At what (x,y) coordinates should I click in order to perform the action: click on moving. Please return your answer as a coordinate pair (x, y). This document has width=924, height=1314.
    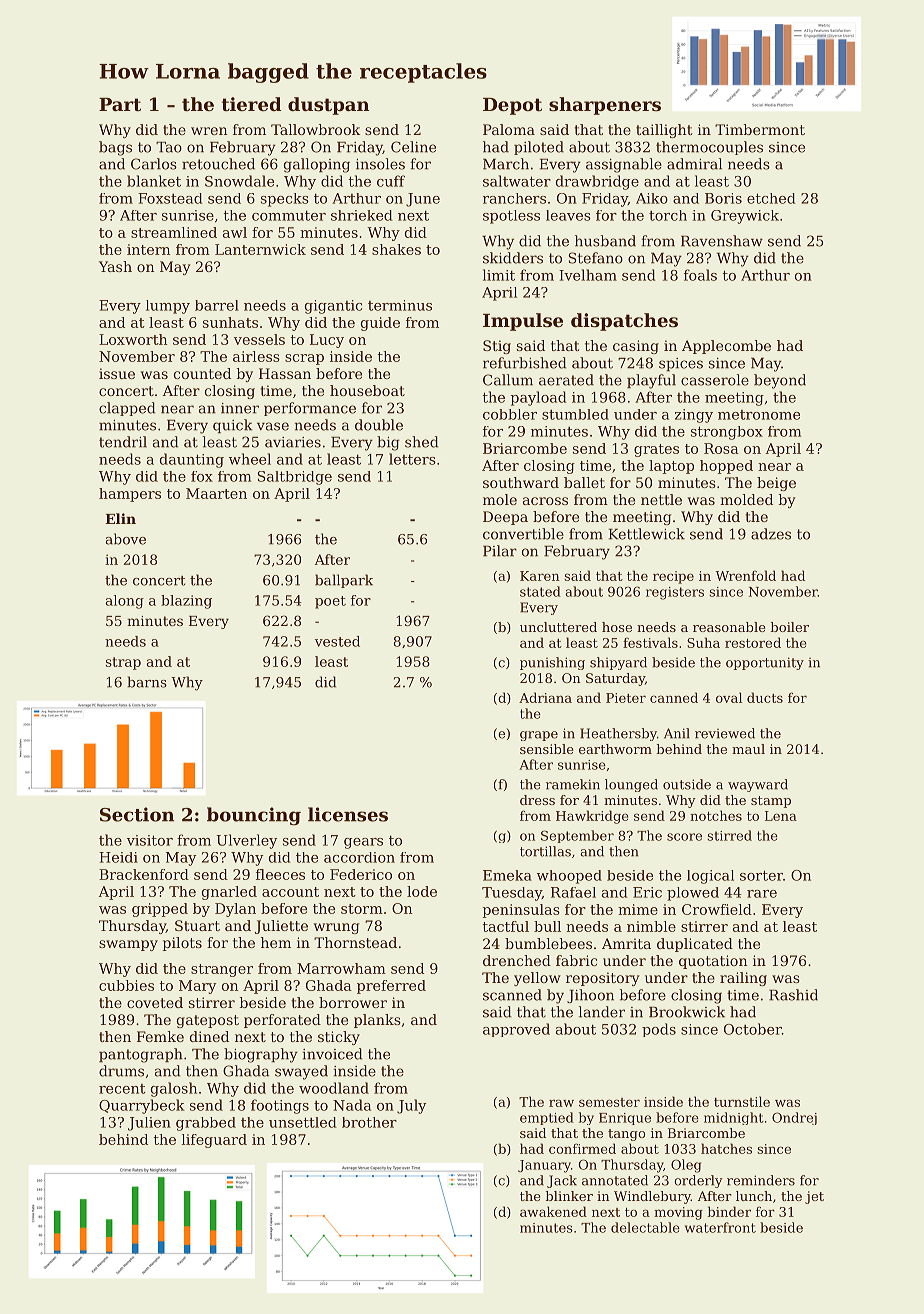
    Looking at the image, I should click on (678, 1213).
